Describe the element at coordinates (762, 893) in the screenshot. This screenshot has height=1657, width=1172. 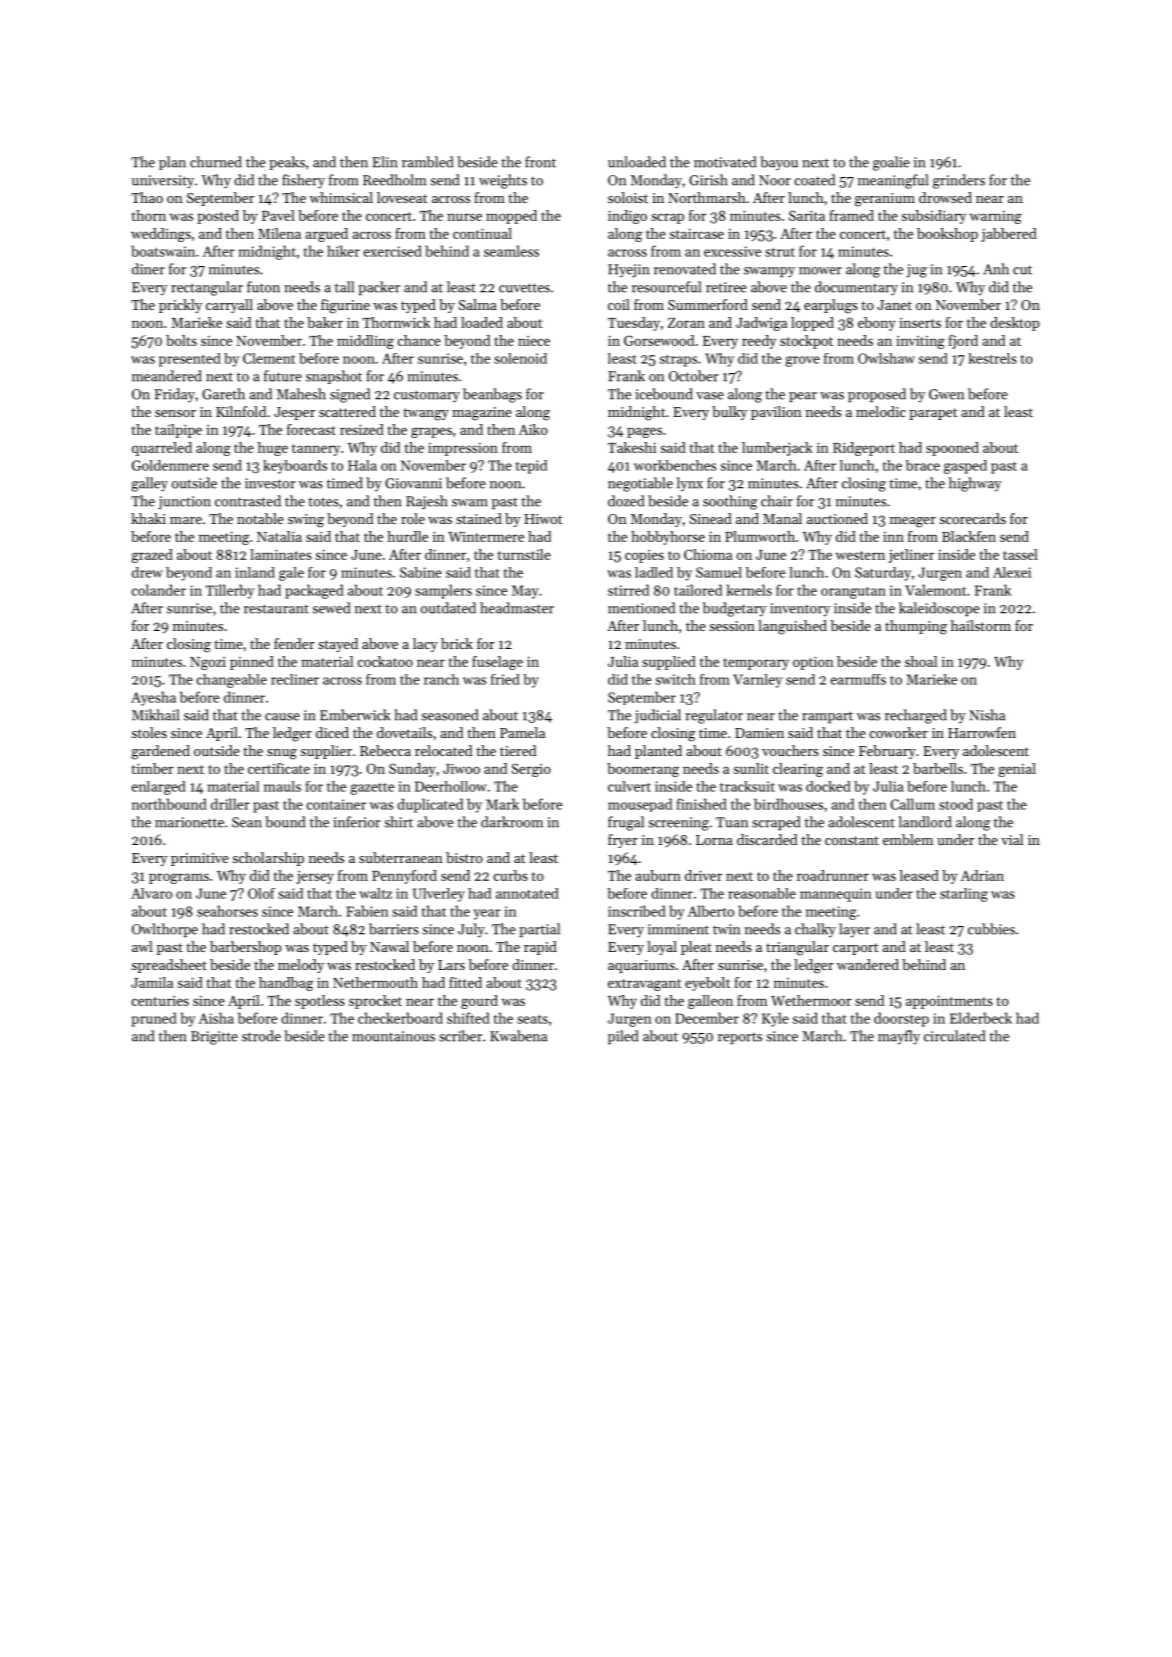
I see `reasonable` at that location.
